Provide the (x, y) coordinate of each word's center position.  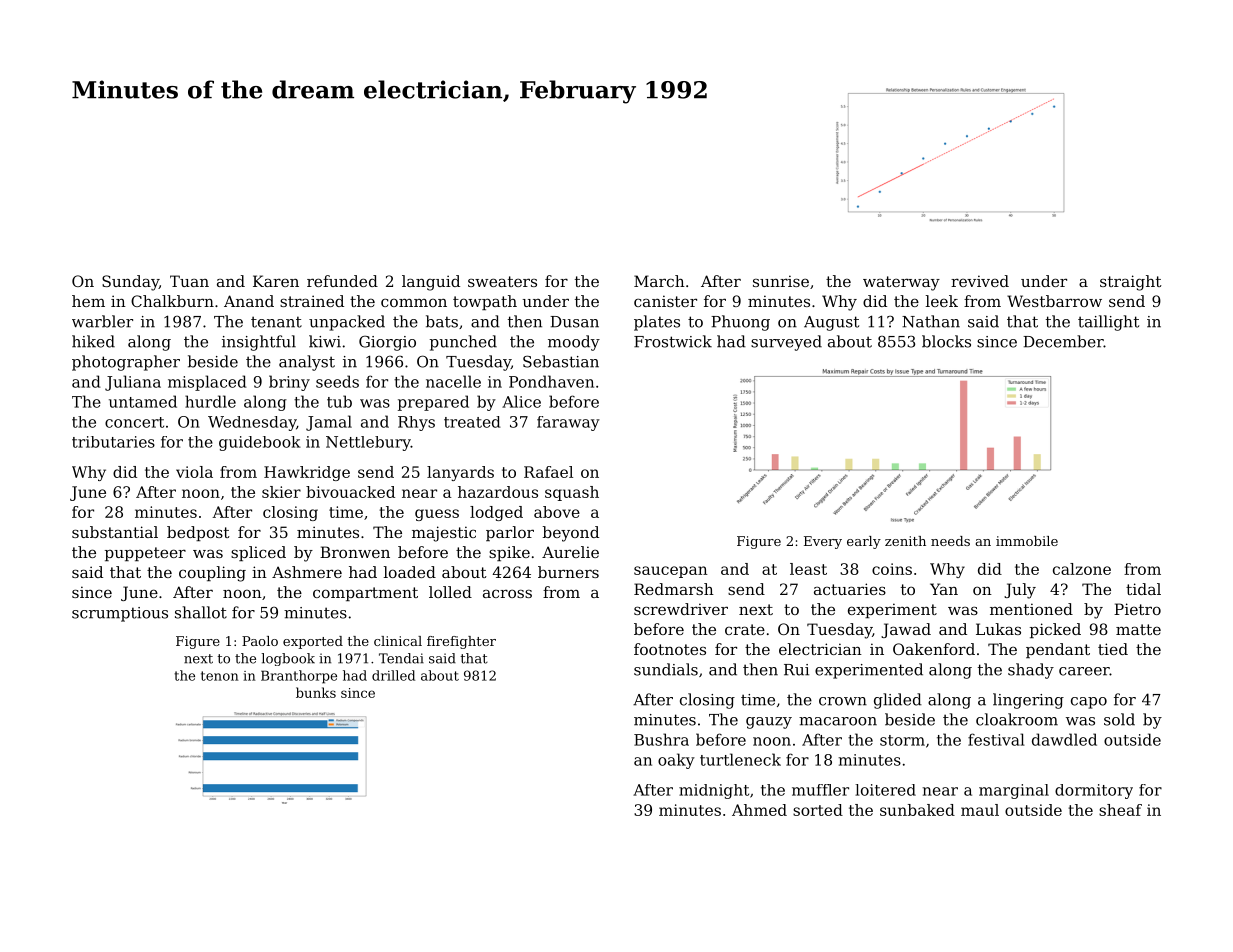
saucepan (671, 572)
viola (194, 472)
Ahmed (759, 810)
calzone (1082, 569)
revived (980, 281)
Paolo (260, 641)
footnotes (670, 649)
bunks (316, 692)
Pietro (1137, 609)
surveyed (786, 343)
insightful (259, 343)
